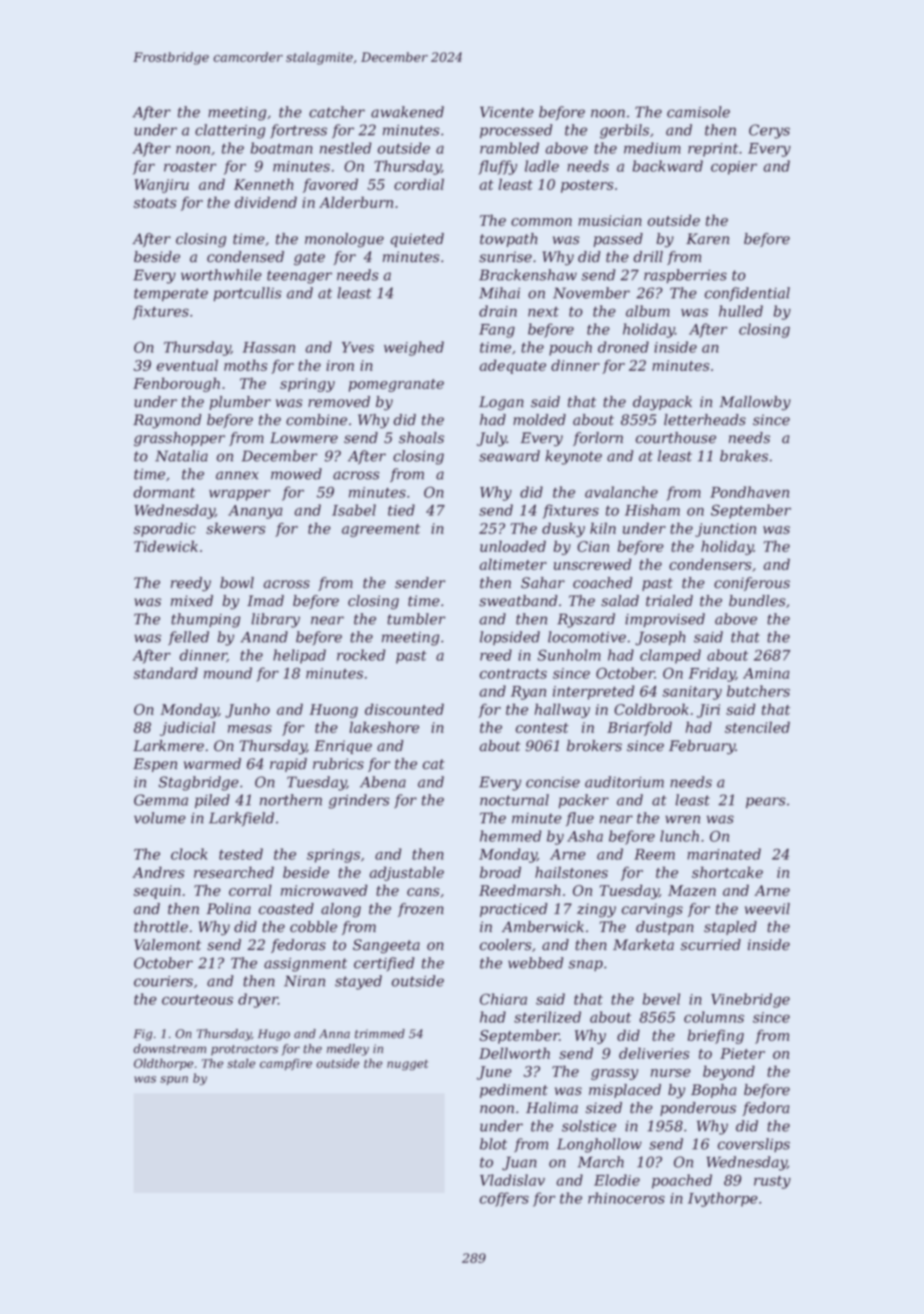 The height and width of the page is (1314, 924). I want to click on coffers, so click(504, 1199).
